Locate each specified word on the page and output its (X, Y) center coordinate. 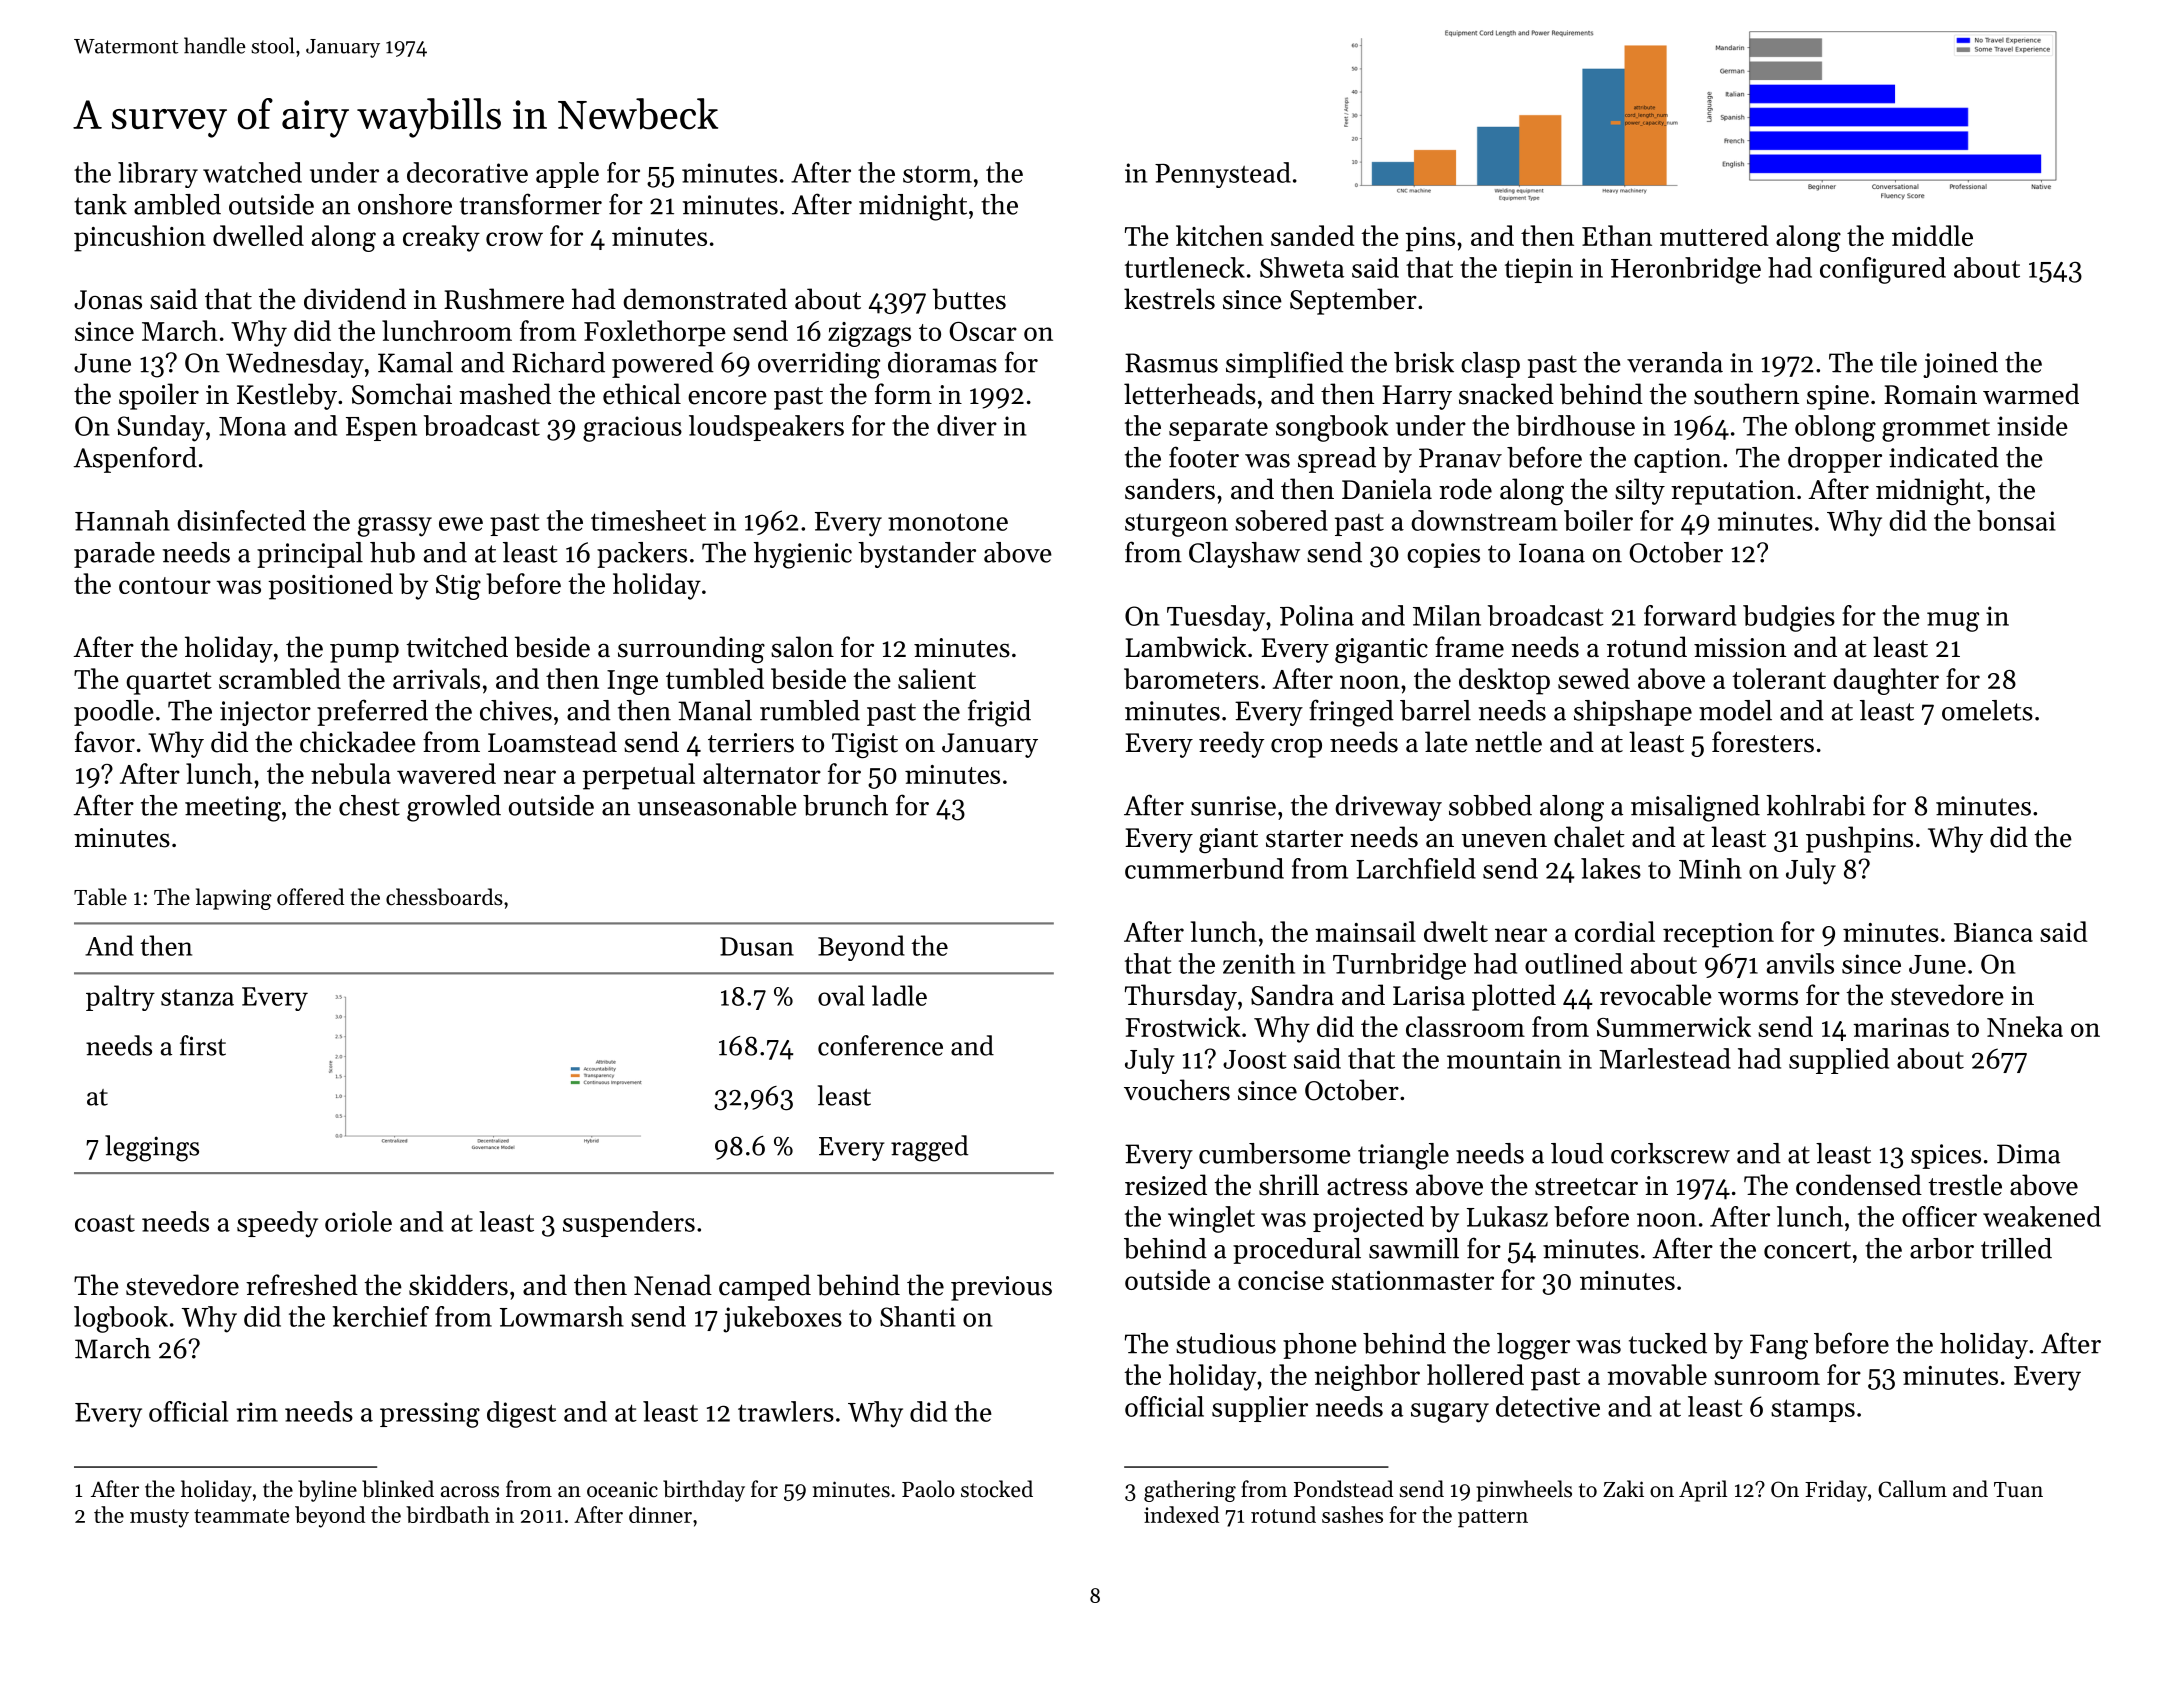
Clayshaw (1244, 555)
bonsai (2016, 520)
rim (257, 1412)
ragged (929, 1148)
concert (1807, 1250)
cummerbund (1204, 868)
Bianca (1993, 932)
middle (1932, 235)
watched (252, 172)
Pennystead (1223, 175)
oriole (358, 1221)
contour (165, 585)
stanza (197, 997)
